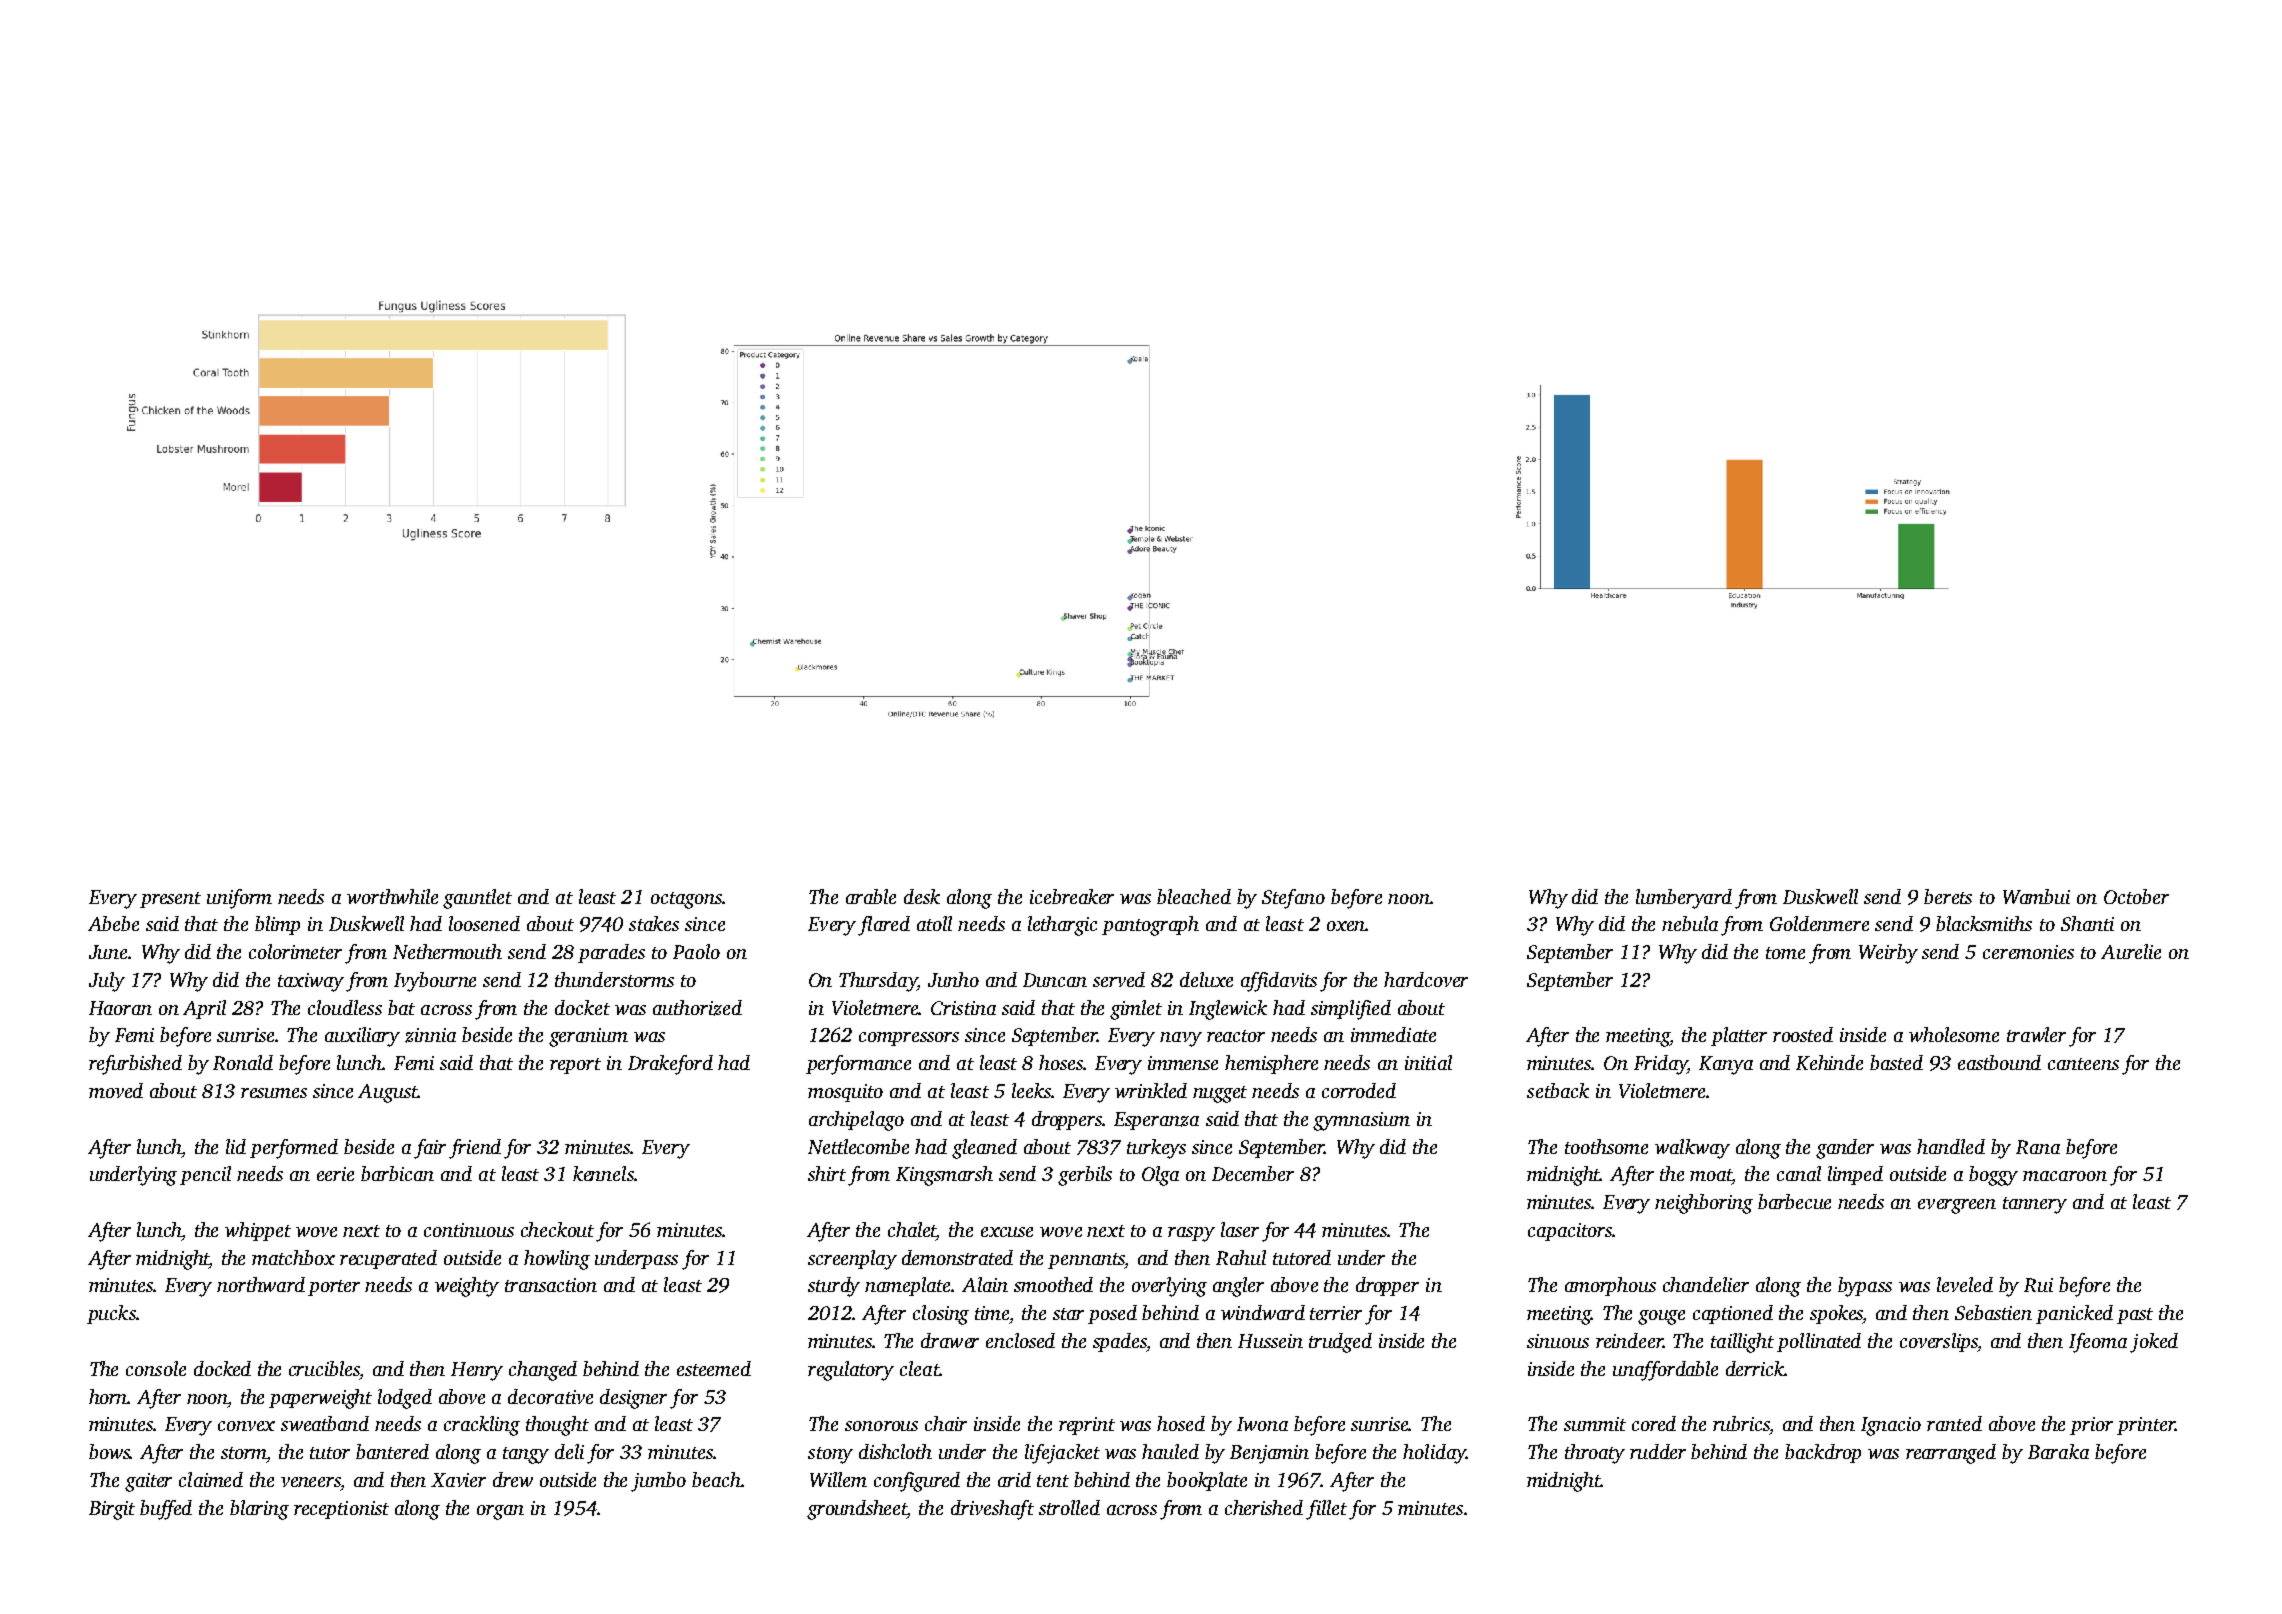 The height and width of the screenshot is (1614, 2282). What do you see at coordinates (500, 1512) in the screenshot?
I see `organ` at bounding box center [500, 1512].
